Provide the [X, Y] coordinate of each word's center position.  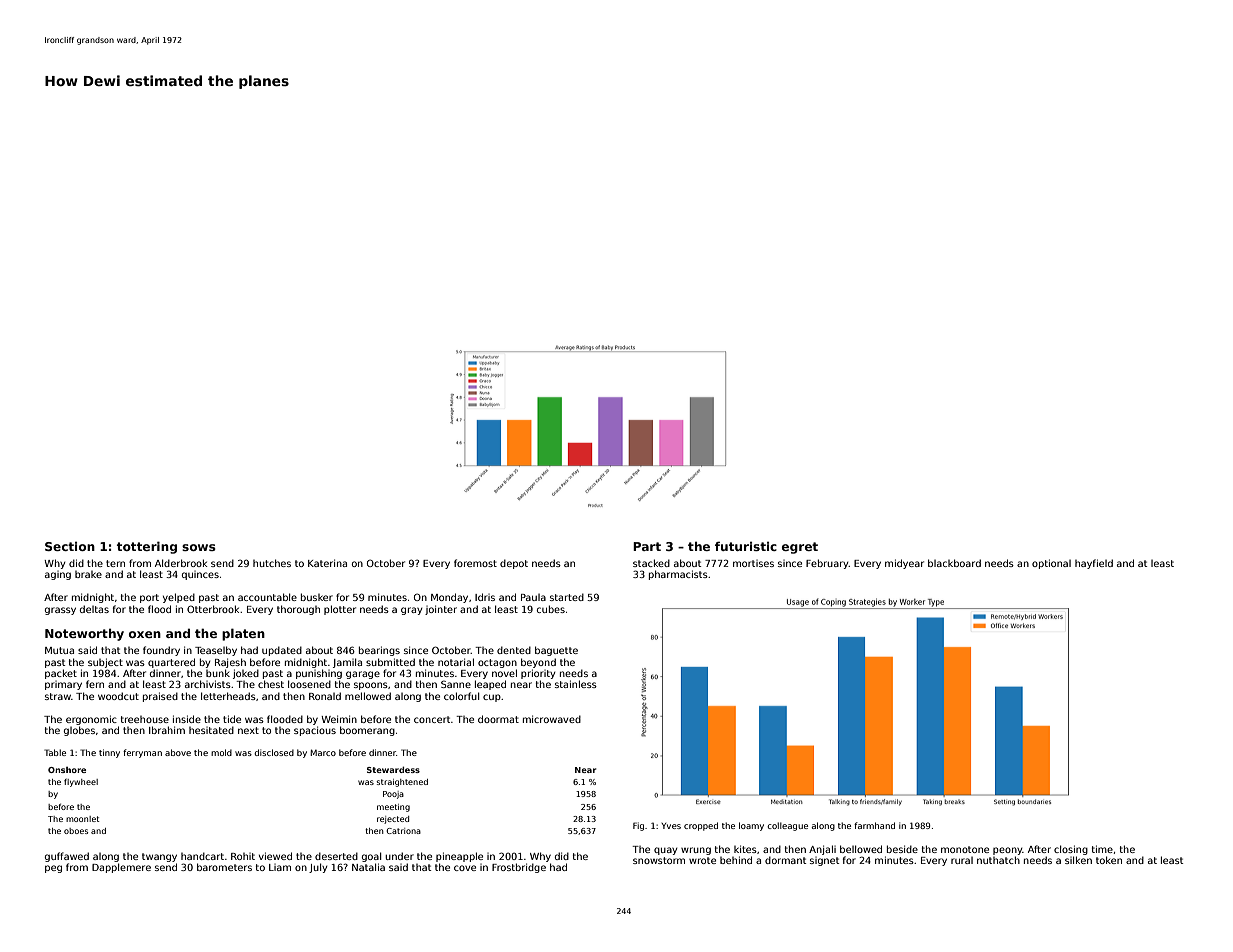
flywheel [81, 783]
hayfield [1094, 564]
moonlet [83, 819]
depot [514, 564]
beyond [538, 663]
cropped [701, 826]
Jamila [347, 663]
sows [199, 547]
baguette [556, 651]
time [1102, 849]
